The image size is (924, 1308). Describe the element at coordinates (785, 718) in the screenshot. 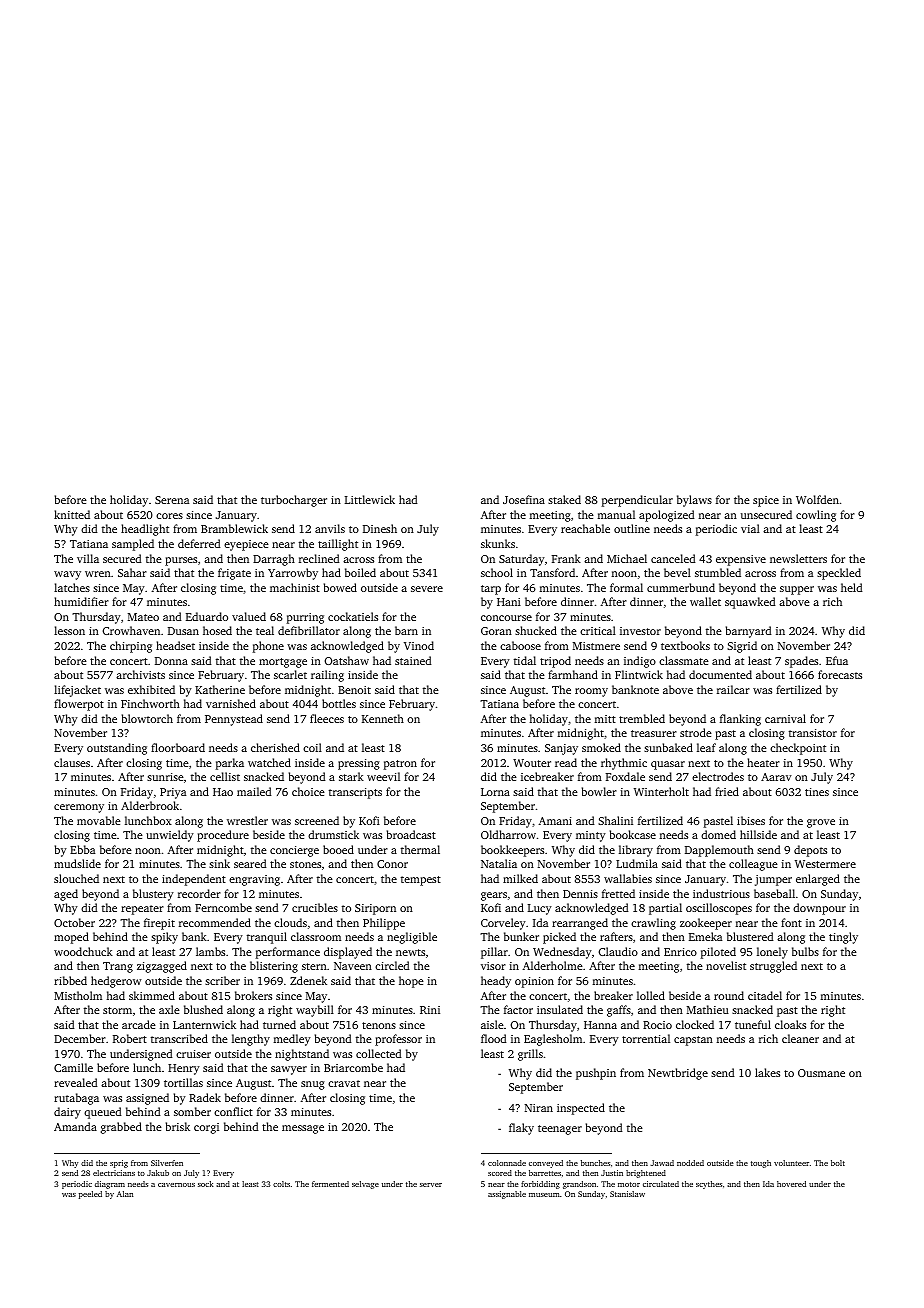

I see `carnival` at that location.
